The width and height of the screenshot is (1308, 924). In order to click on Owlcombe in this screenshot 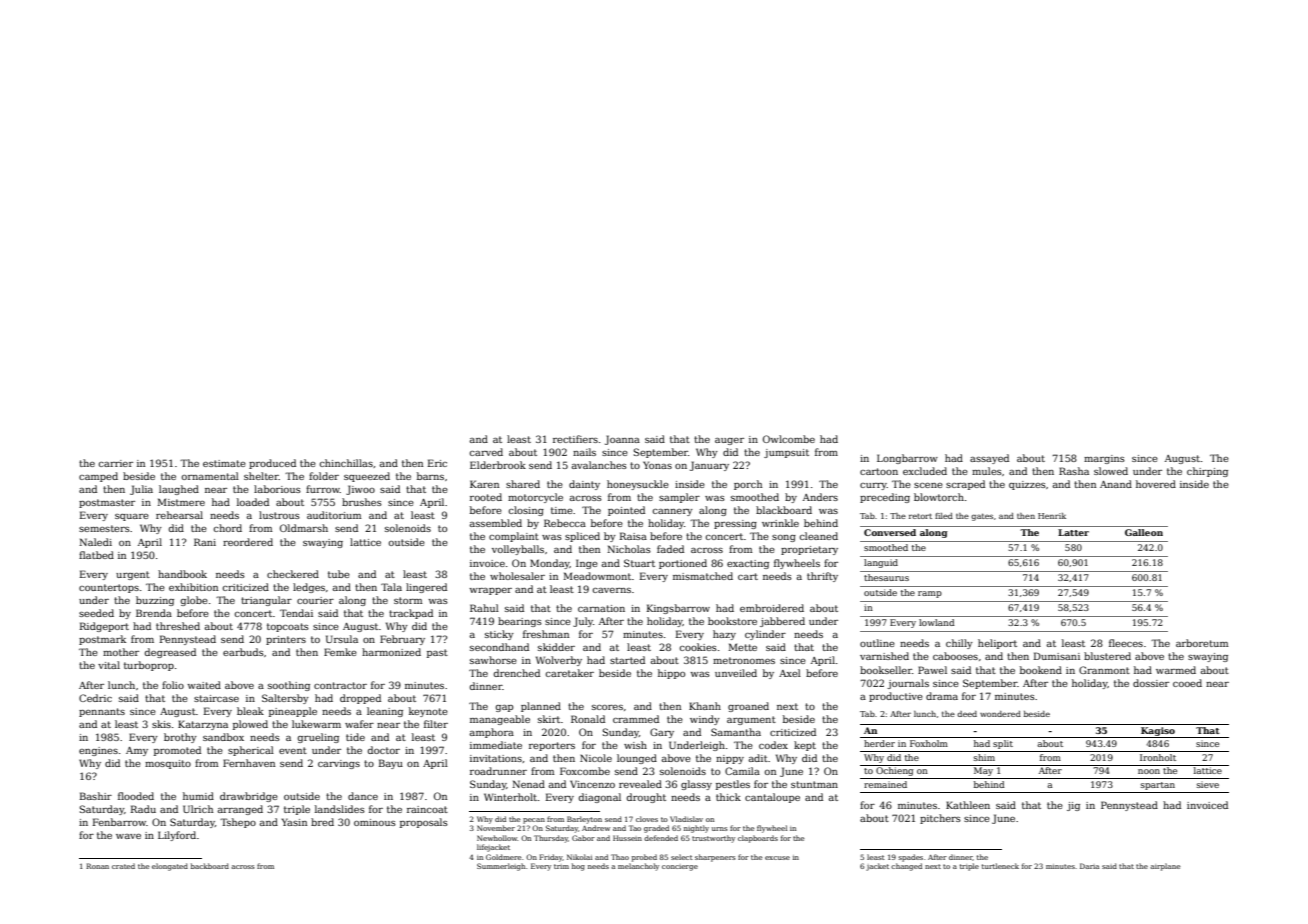, I will do `click(789, 439)`.
